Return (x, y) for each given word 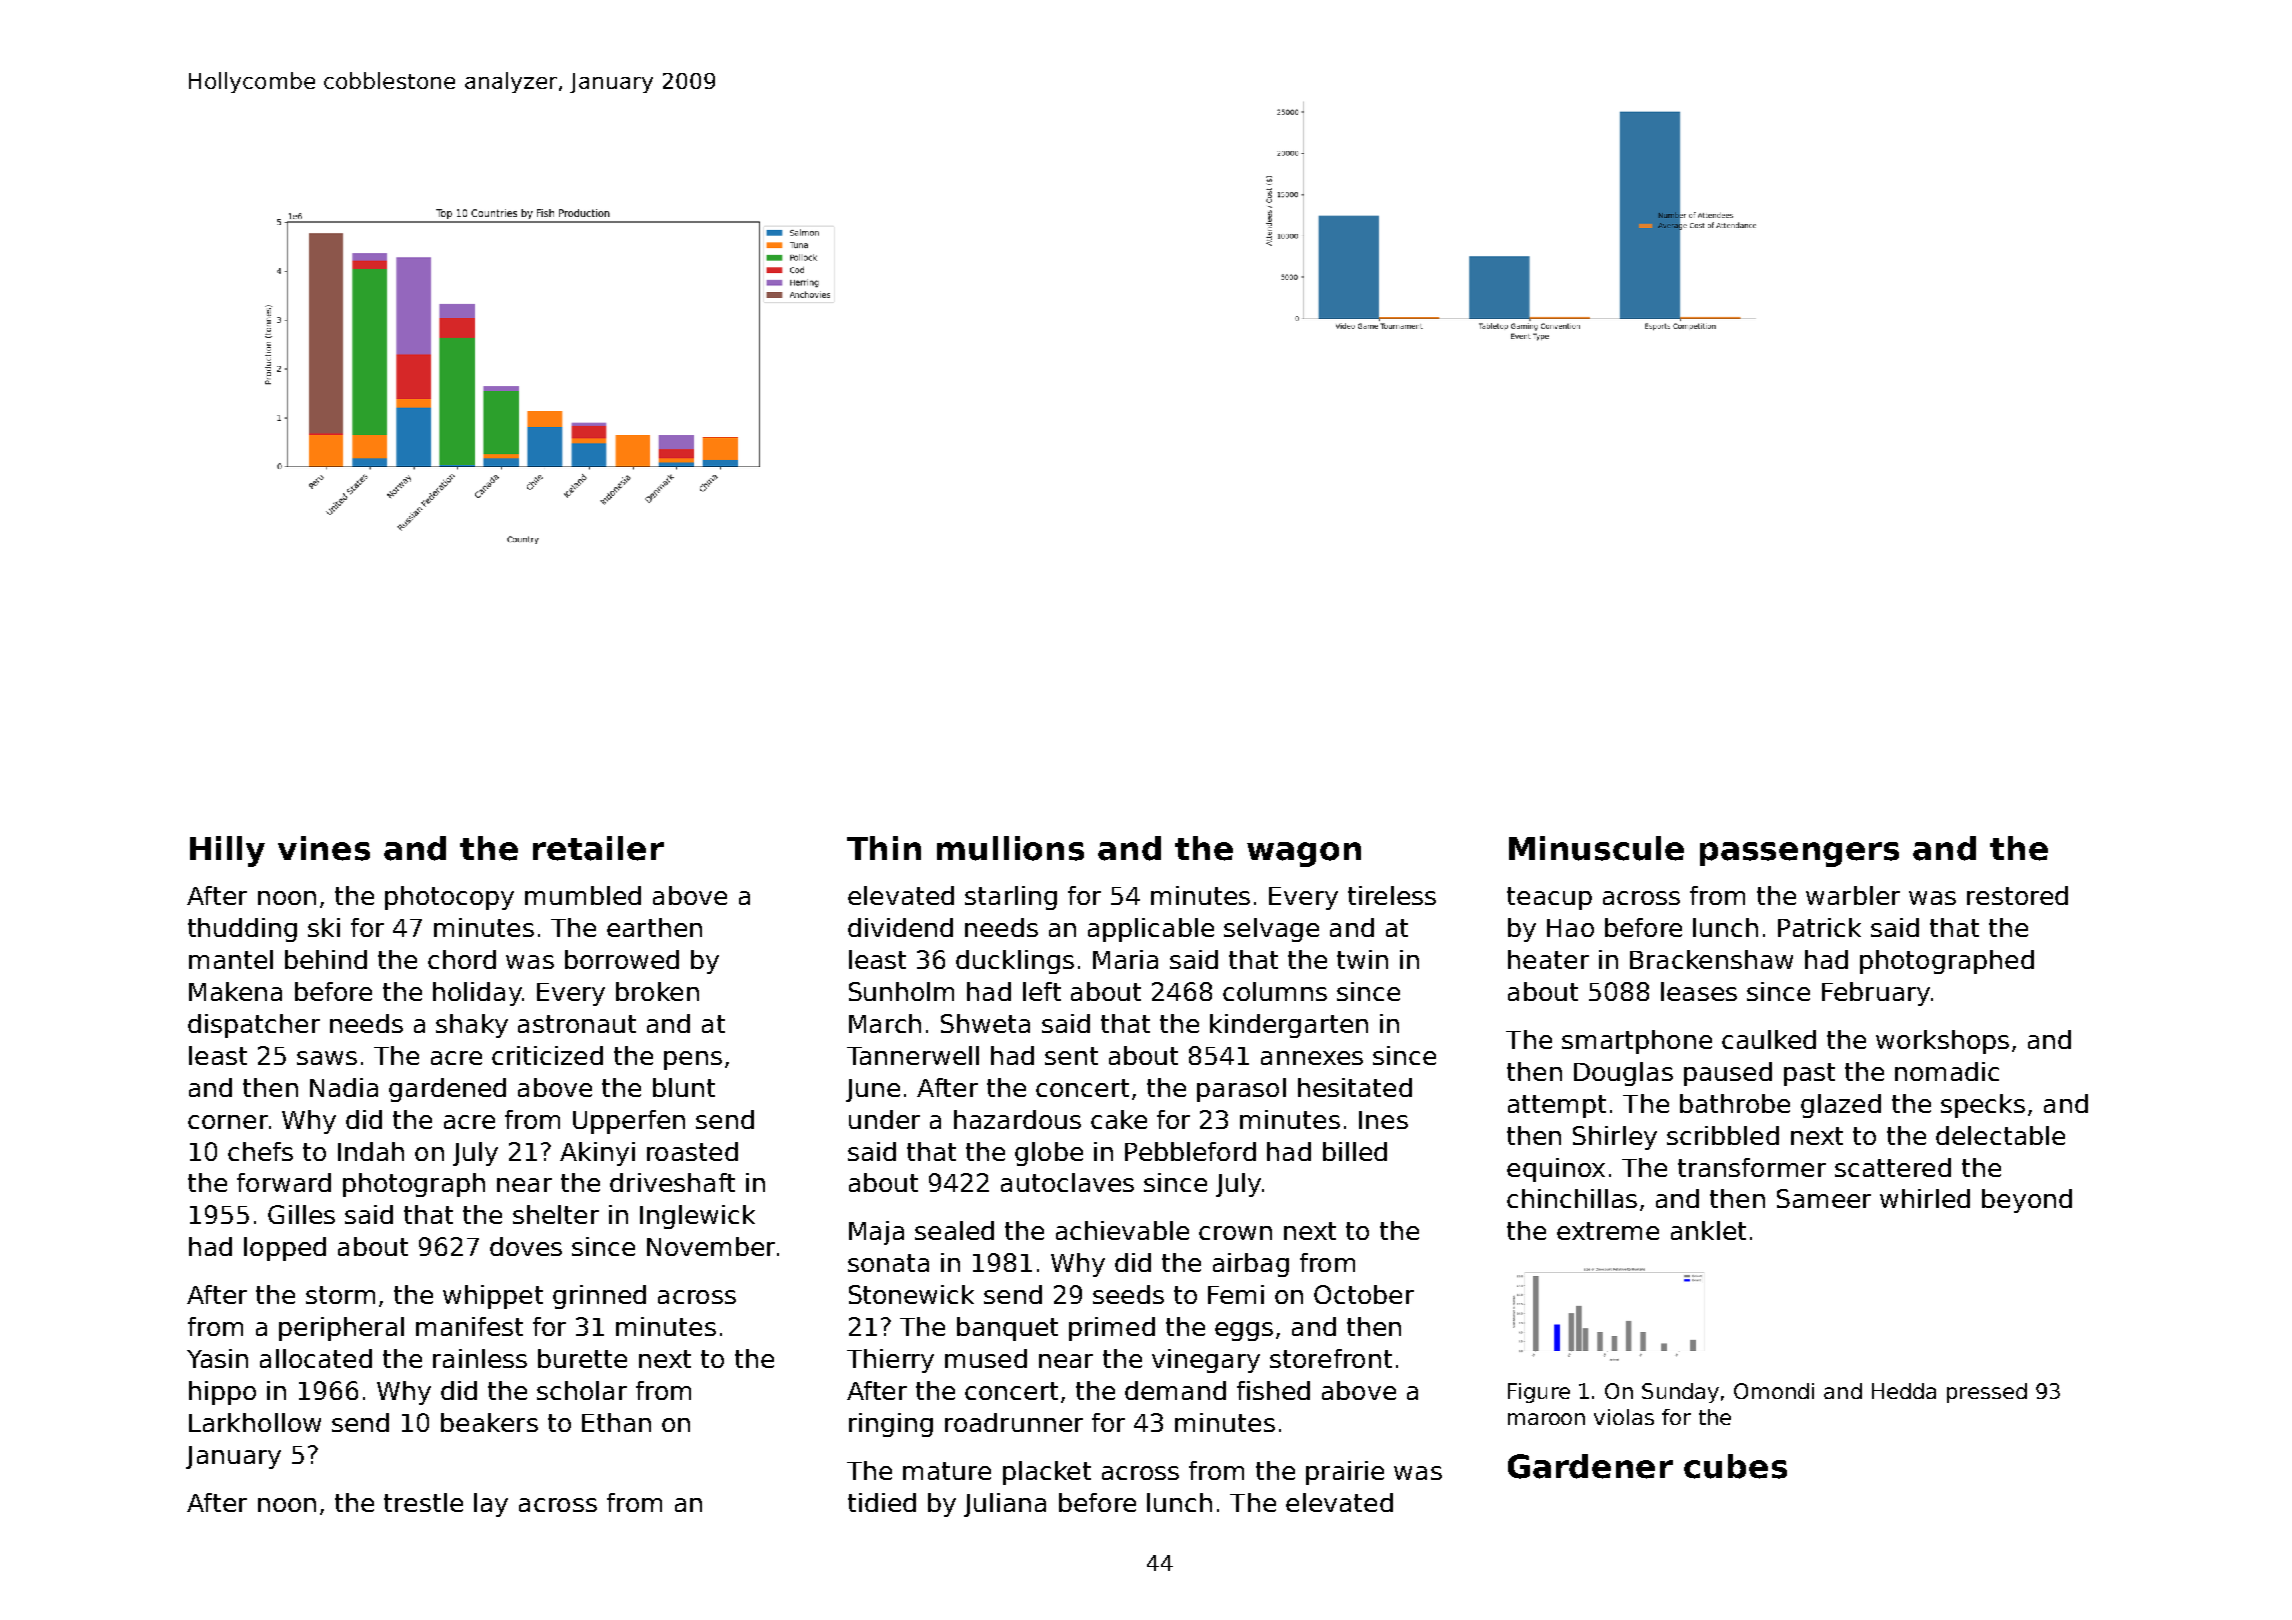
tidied (882, 1502)
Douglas (1623, 1074)
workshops (1942, 1042)
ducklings (1015, 962)
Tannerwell (913, 1055)
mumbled (583, 895)
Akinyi (597, 1154)
